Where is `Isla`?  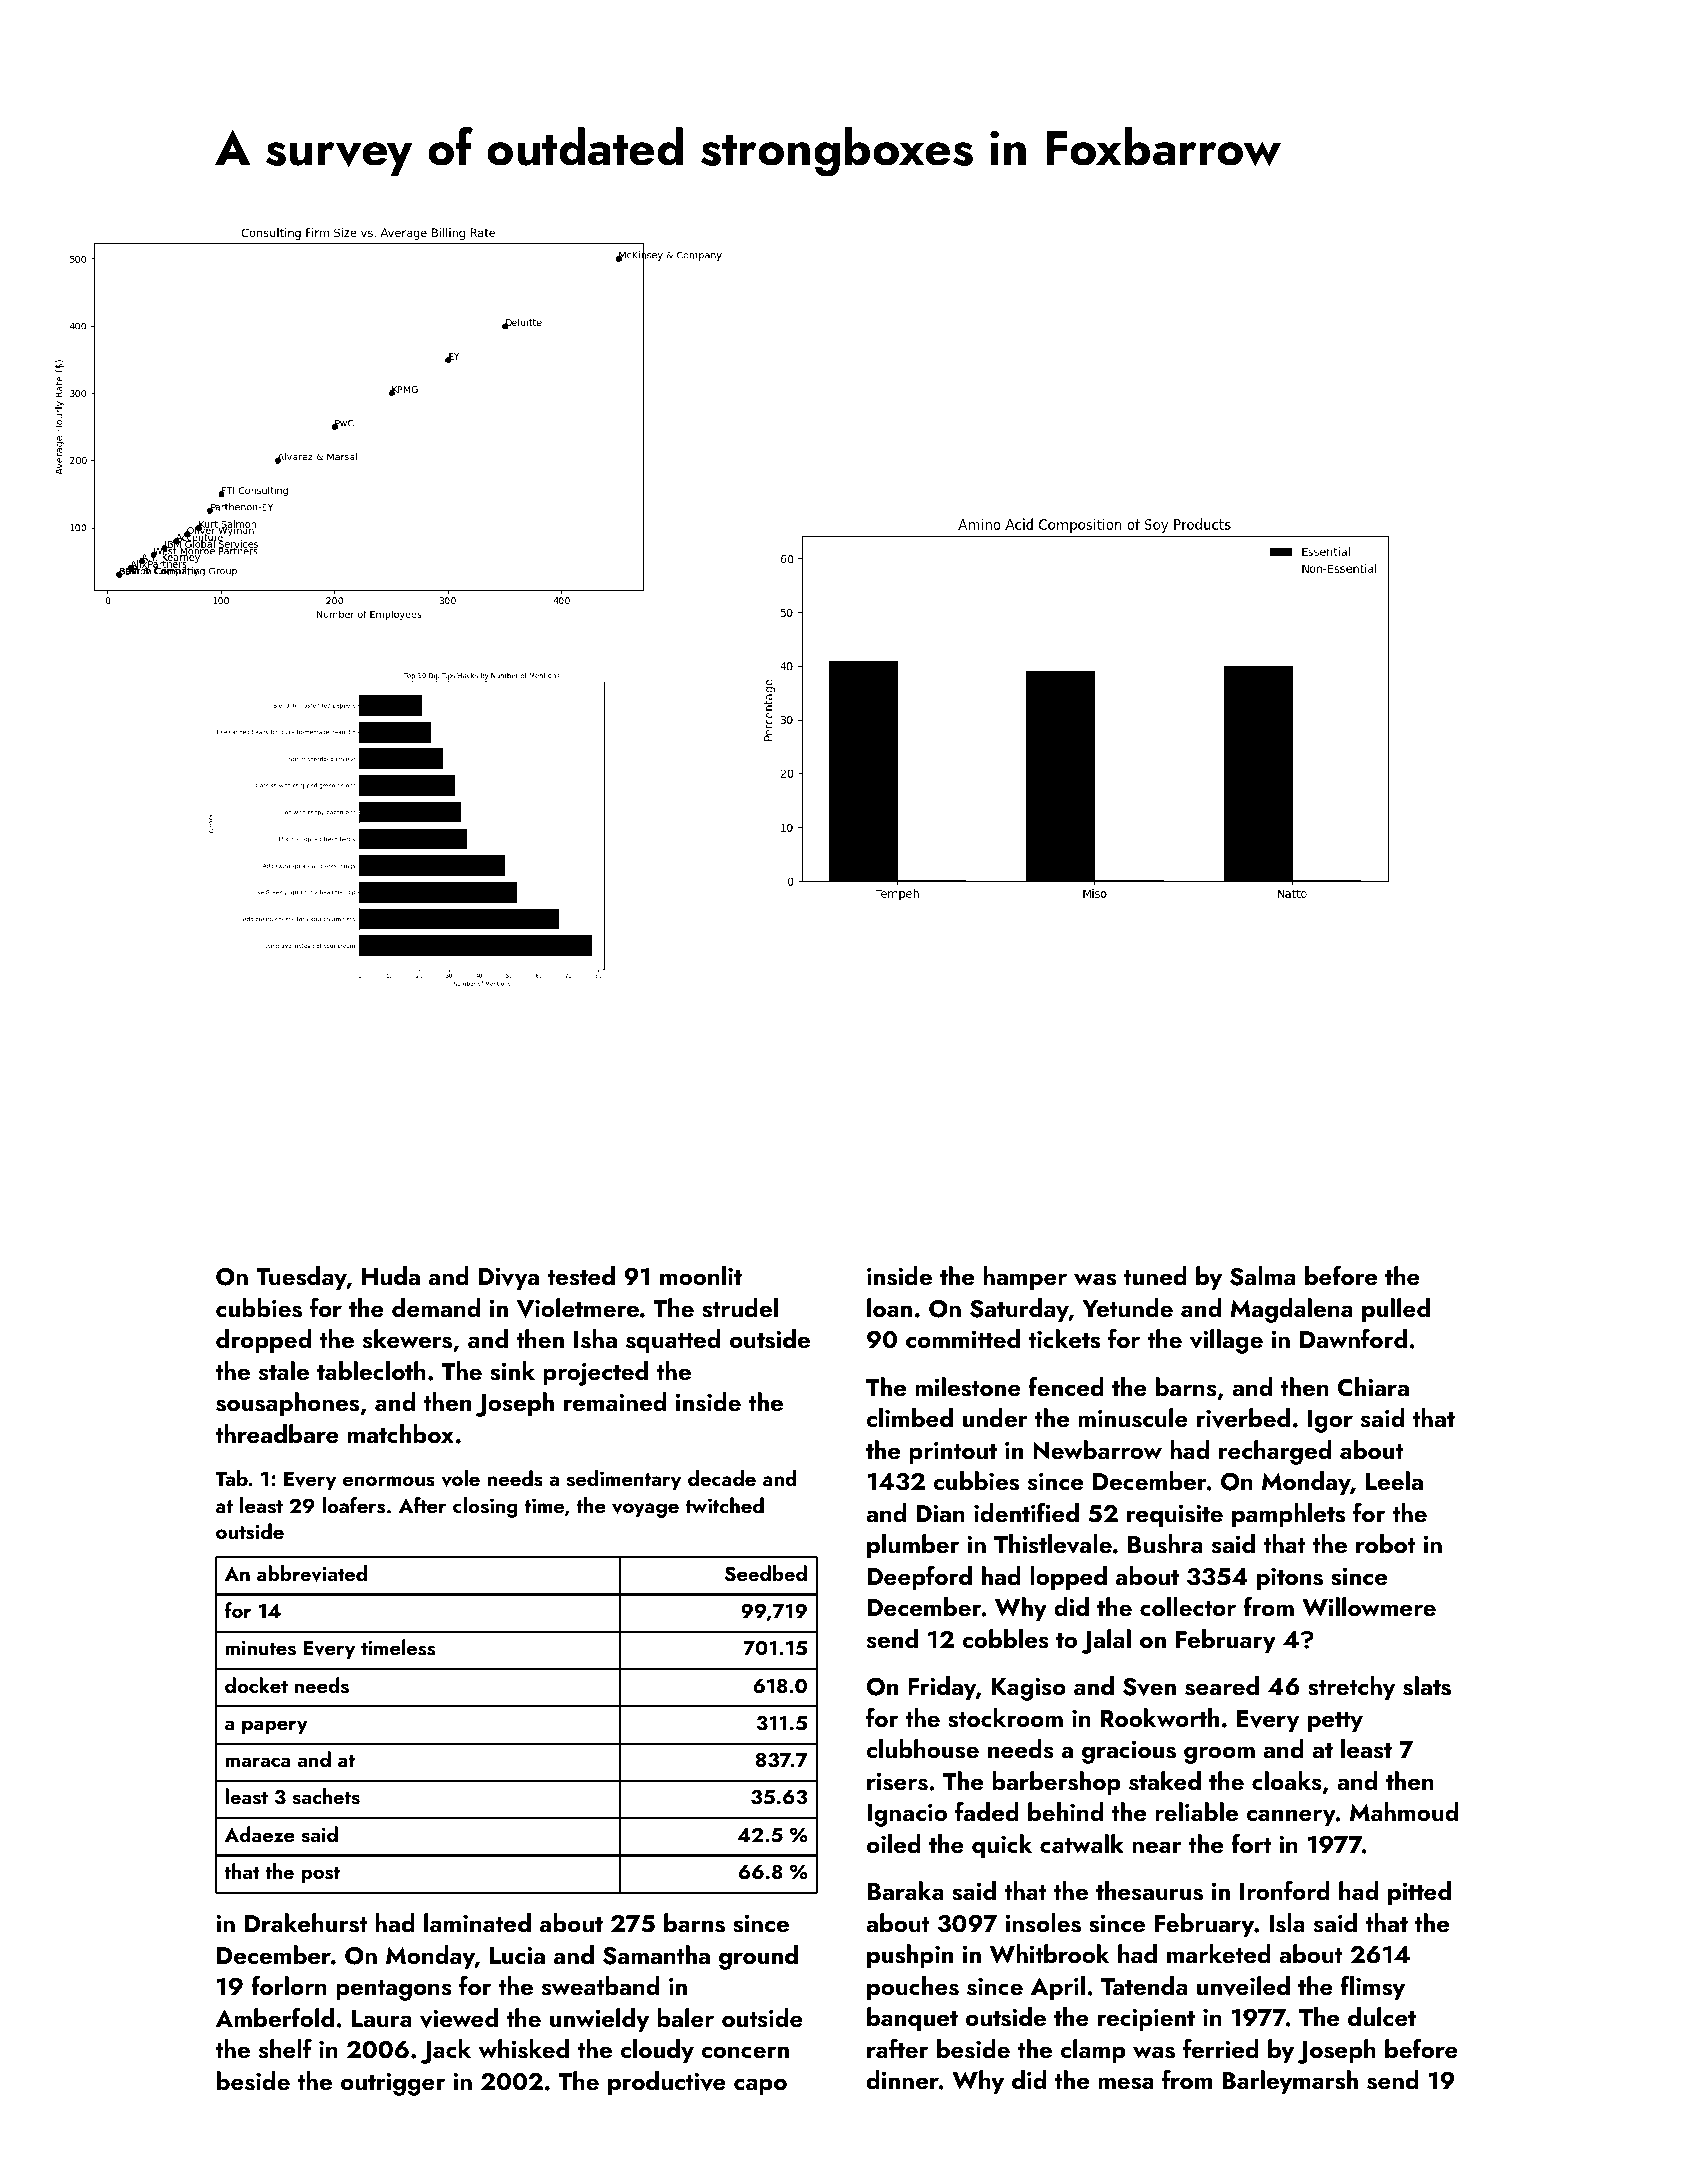
Isla is located at coordinates (1287, 1923).
